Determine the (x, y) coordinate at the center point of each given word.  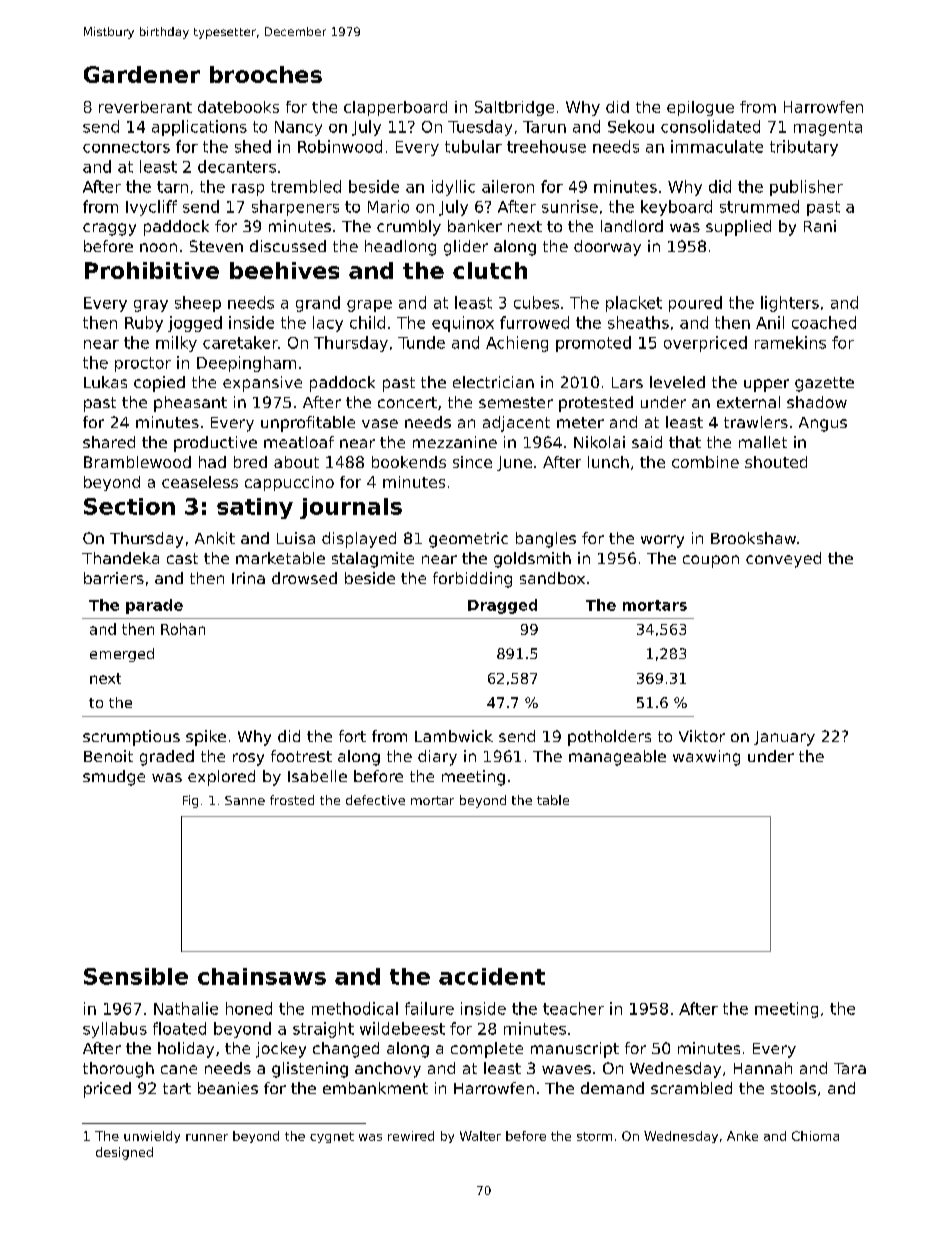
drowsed (304, 578)
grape (369, 306)
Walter (480, 1136)
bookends (409, 462)
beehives (284, 270)
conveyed (783, 560)
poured (695, 304)
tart (177, 1088)
